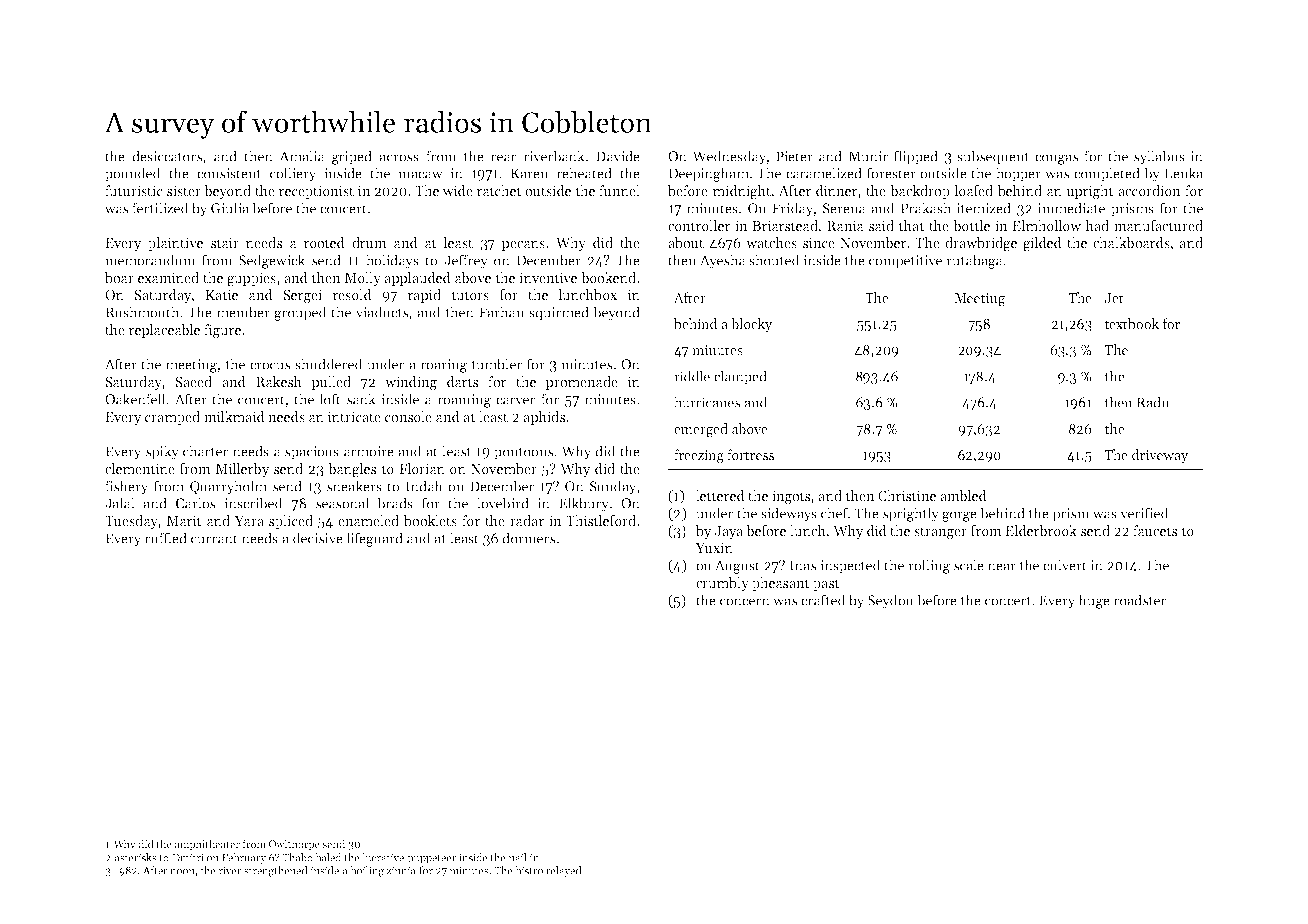  What do you see at coordinates (136, 857) in the screenshot?
I see `asterisks` at bounding box center [136, 857].
